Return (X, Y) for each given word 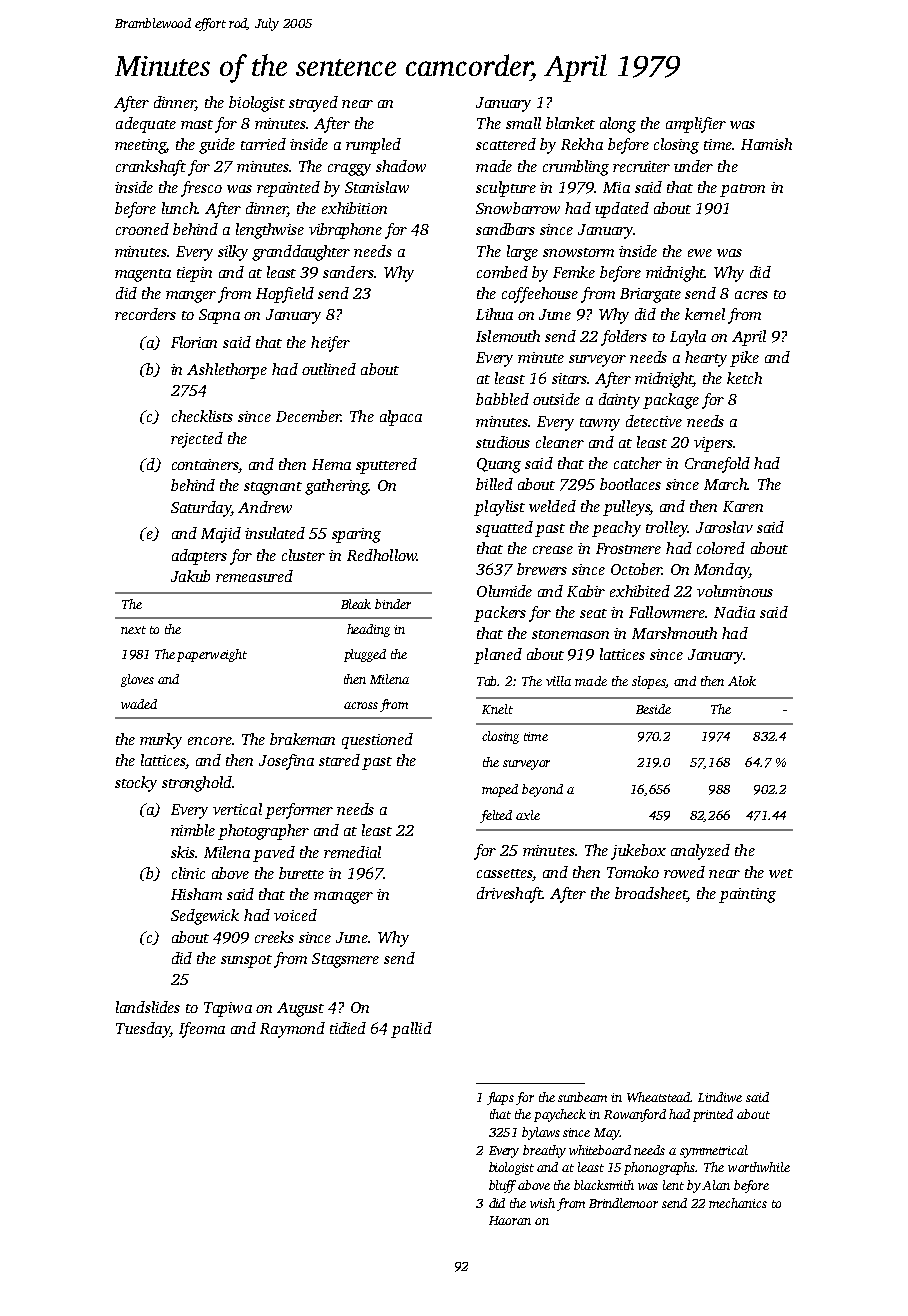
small (523, 123)
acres (751, 295)
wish (542, 1203)
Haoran (510, 1220)
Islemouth (508, 336)
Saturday (201, 509)
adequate (146, 125)
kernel (705, 314)
